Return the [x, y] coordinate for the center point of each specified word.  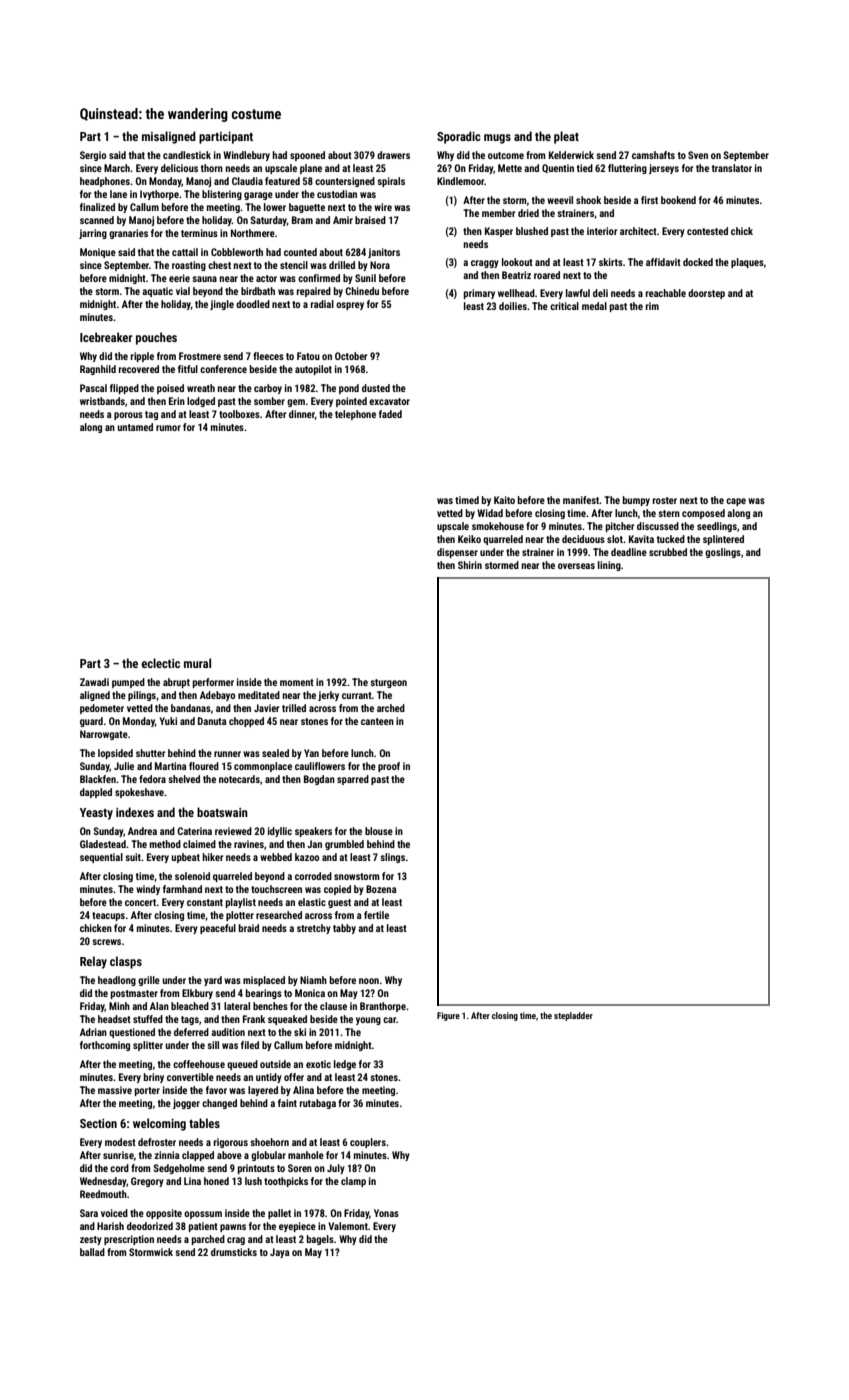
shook [588, 200]
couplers [368, 1143]
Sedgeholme [179, 1169]
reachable [666, 293]
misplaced [264, 981]
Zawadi [94, 682]
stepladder [573, 1016]
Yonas [386, 1213]
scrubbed [668, 552]
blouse [379, 831]
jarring [93, 234]
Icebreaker [106, 337]
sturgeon [389, 683]
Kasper [499, 232]
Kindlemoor [461, 181]
